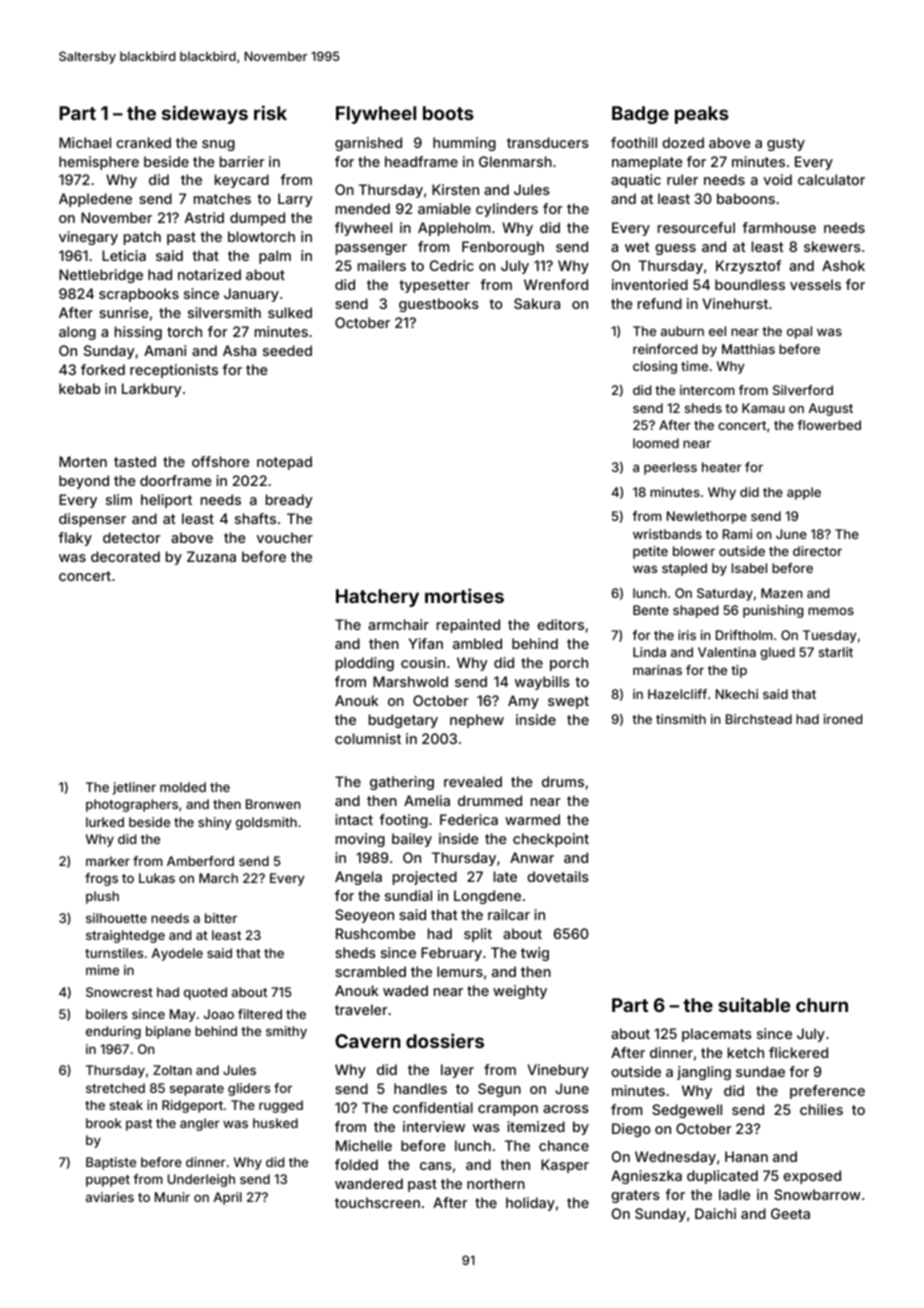 This document has height=1308, width=924. I want to click on loomed, so click(656, 443).
